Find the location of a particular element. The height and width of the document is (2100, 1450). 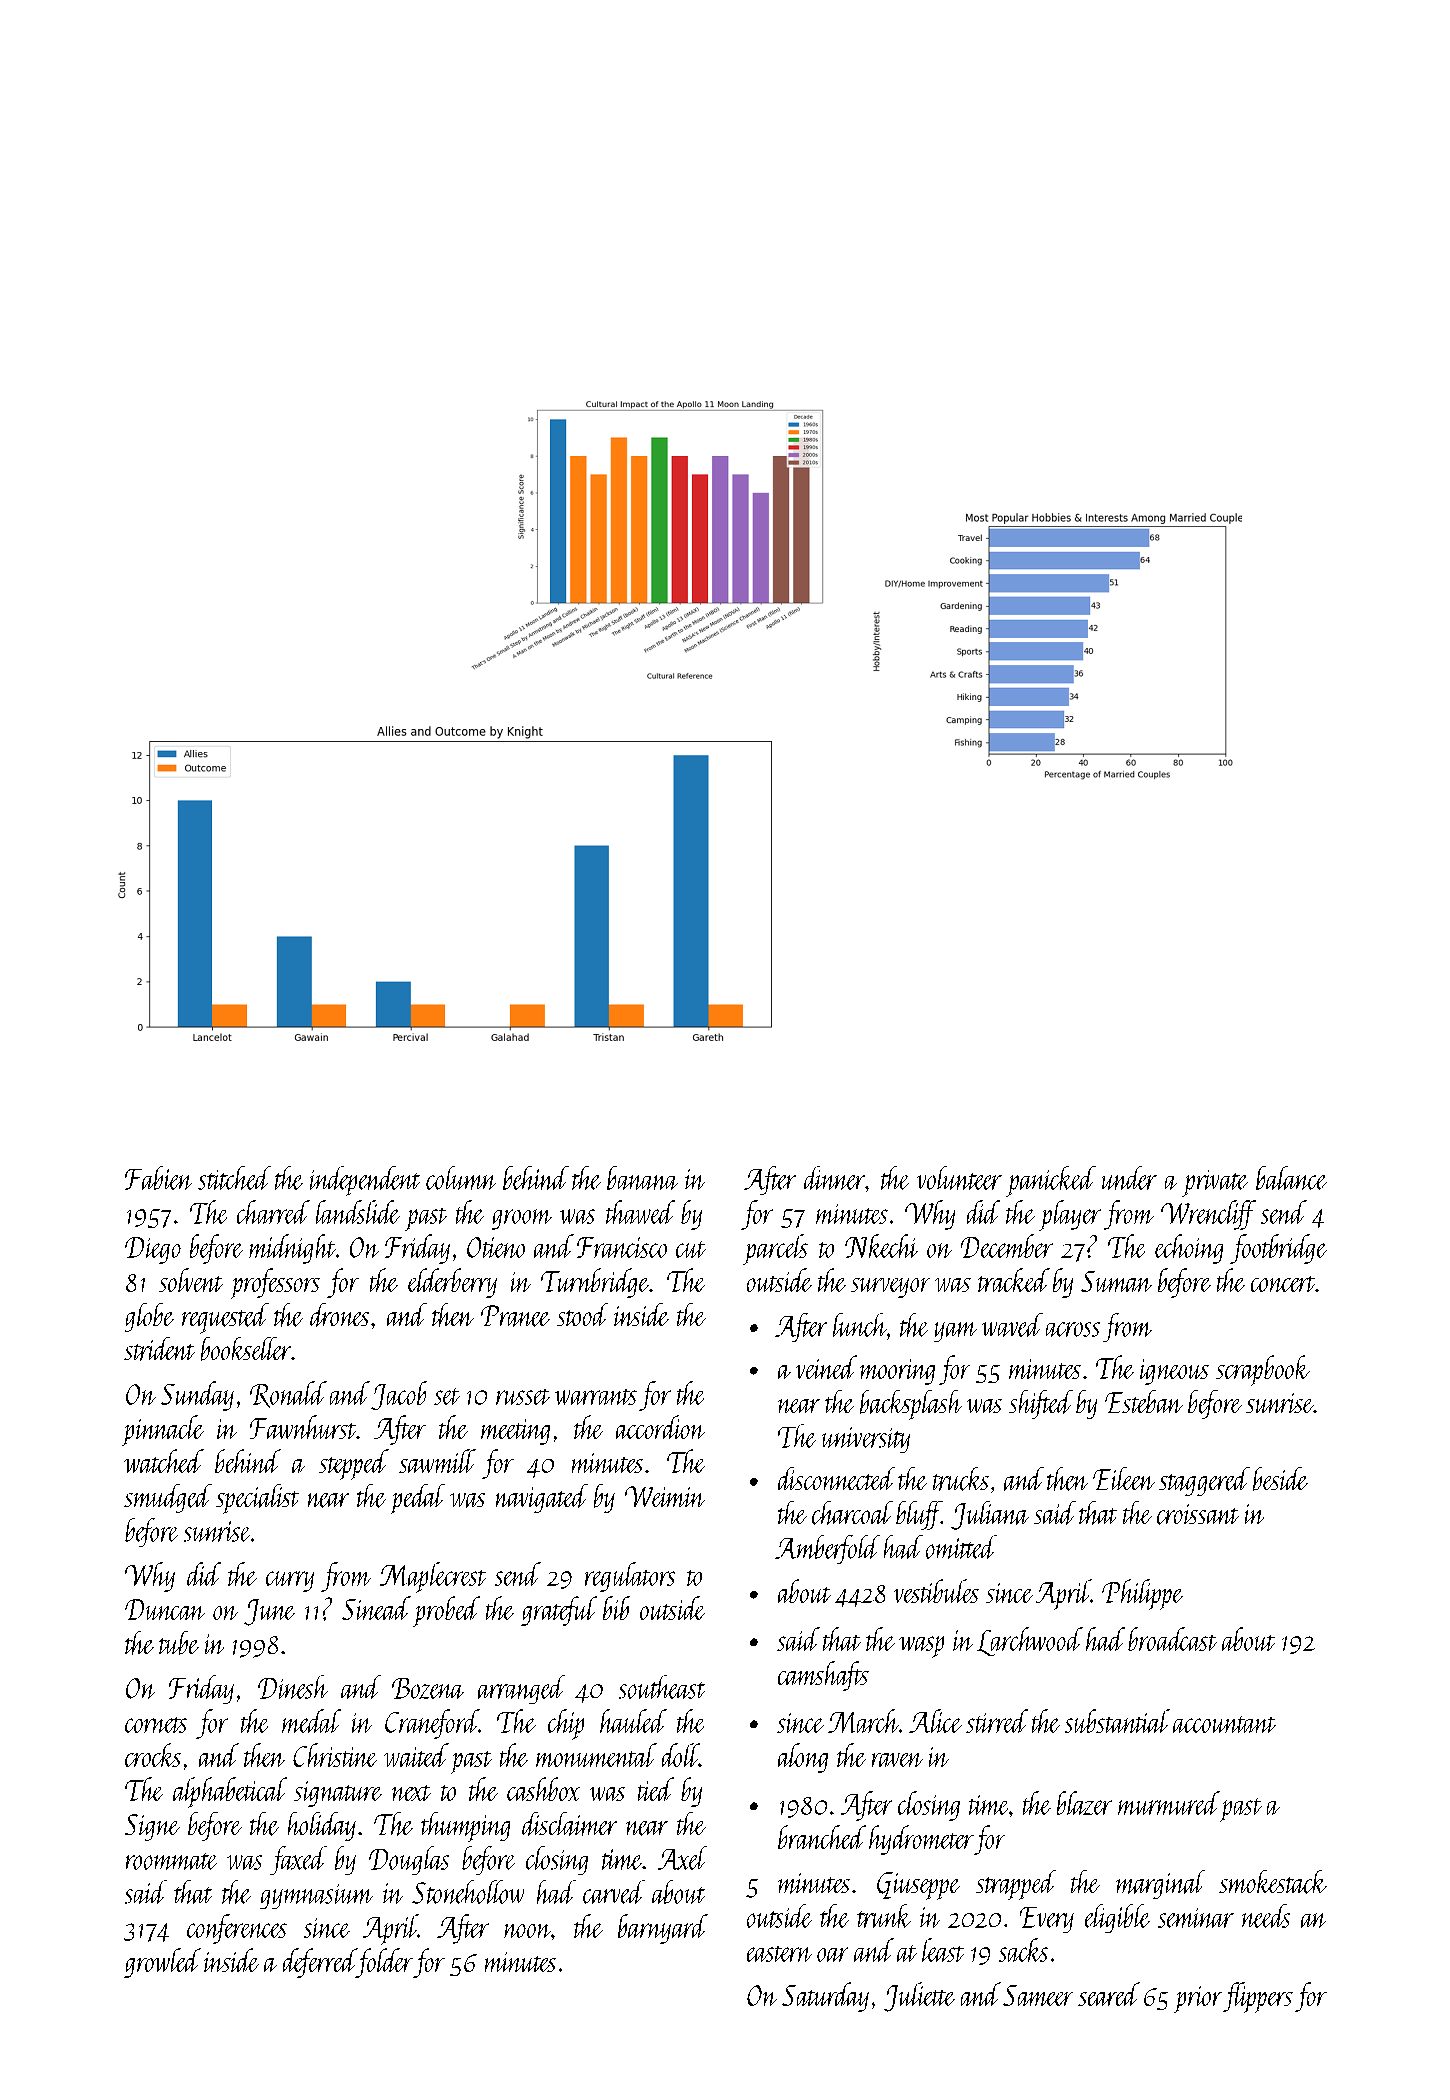

banana is located at coordinates (642, 1178).
